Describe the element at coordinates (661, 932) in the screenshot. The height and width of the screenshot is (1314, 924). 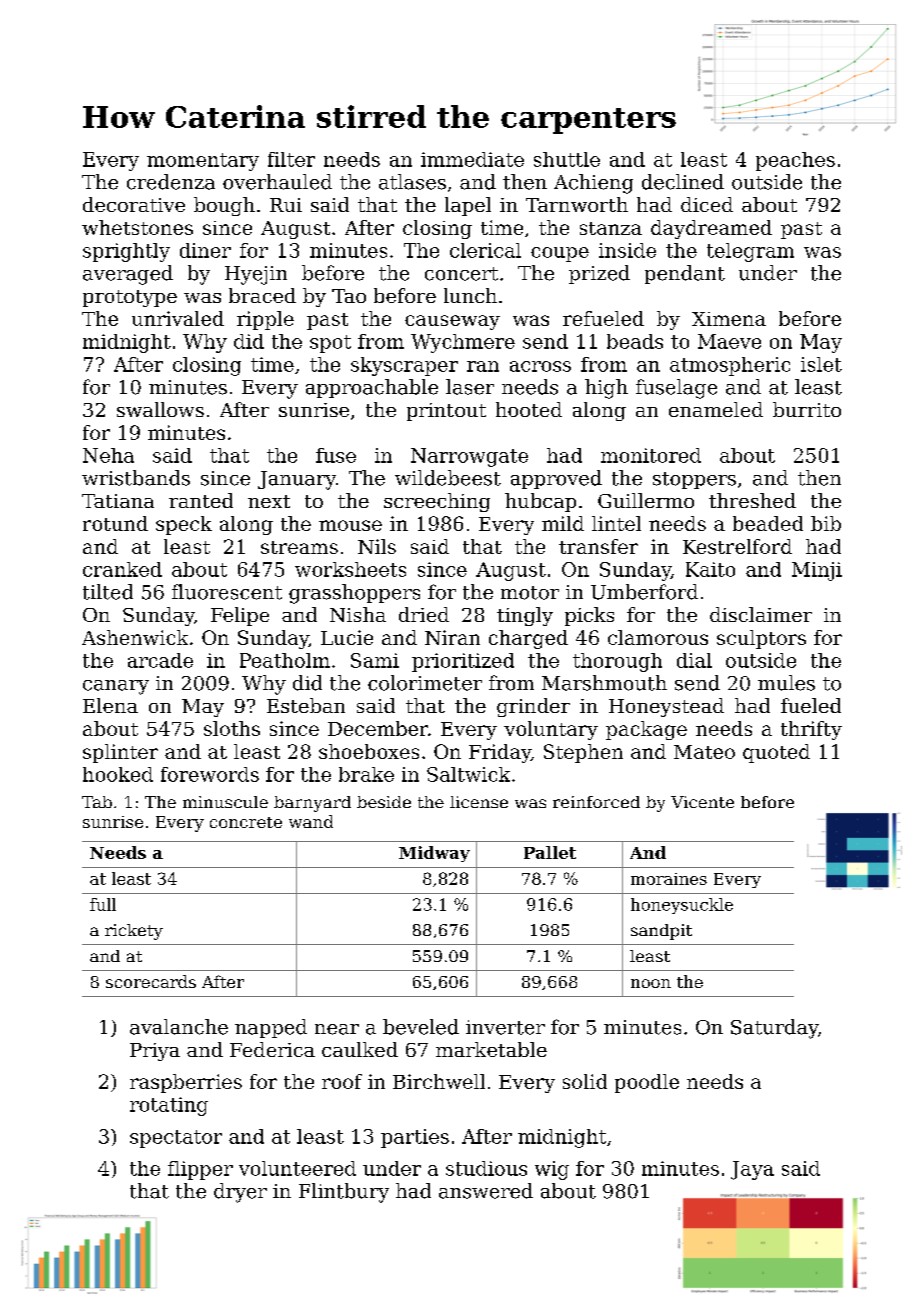
I see `sandpit` at that location.
